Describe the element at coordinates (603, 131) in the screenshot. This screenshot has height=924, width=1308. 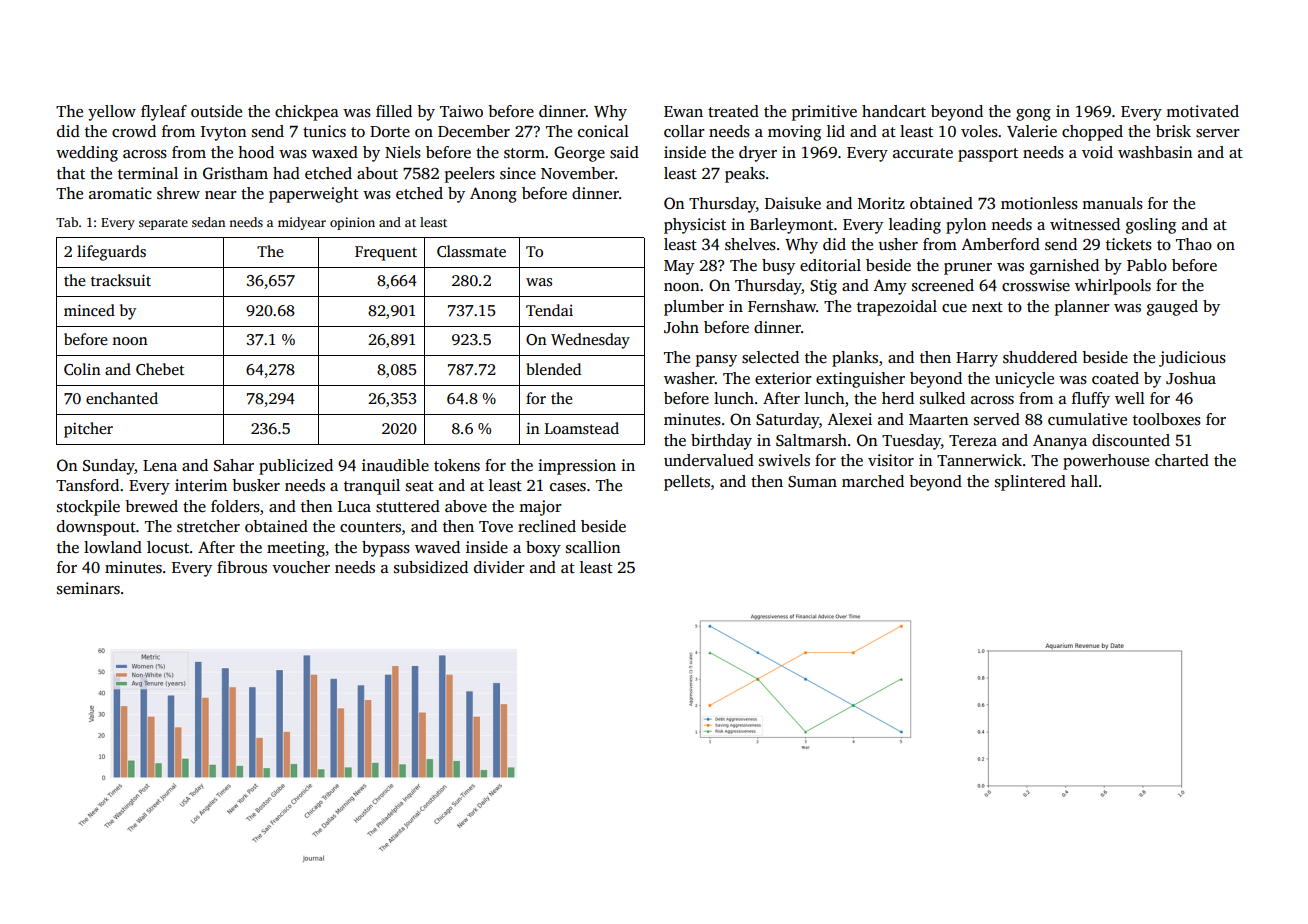
I see `conical` at that location.
